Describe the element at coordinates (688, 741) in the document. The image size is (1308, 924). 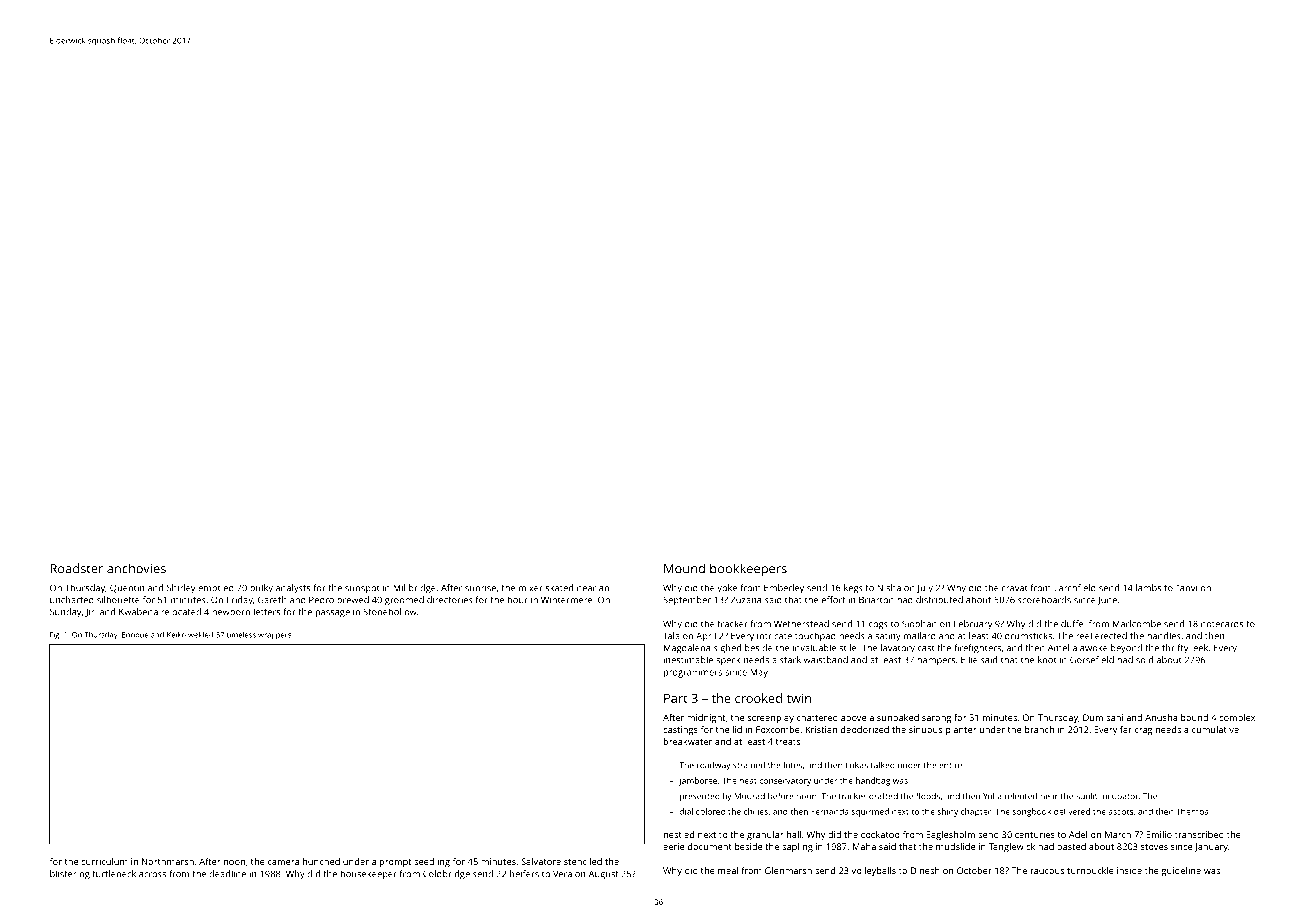
I see `breakwater` at that location.
